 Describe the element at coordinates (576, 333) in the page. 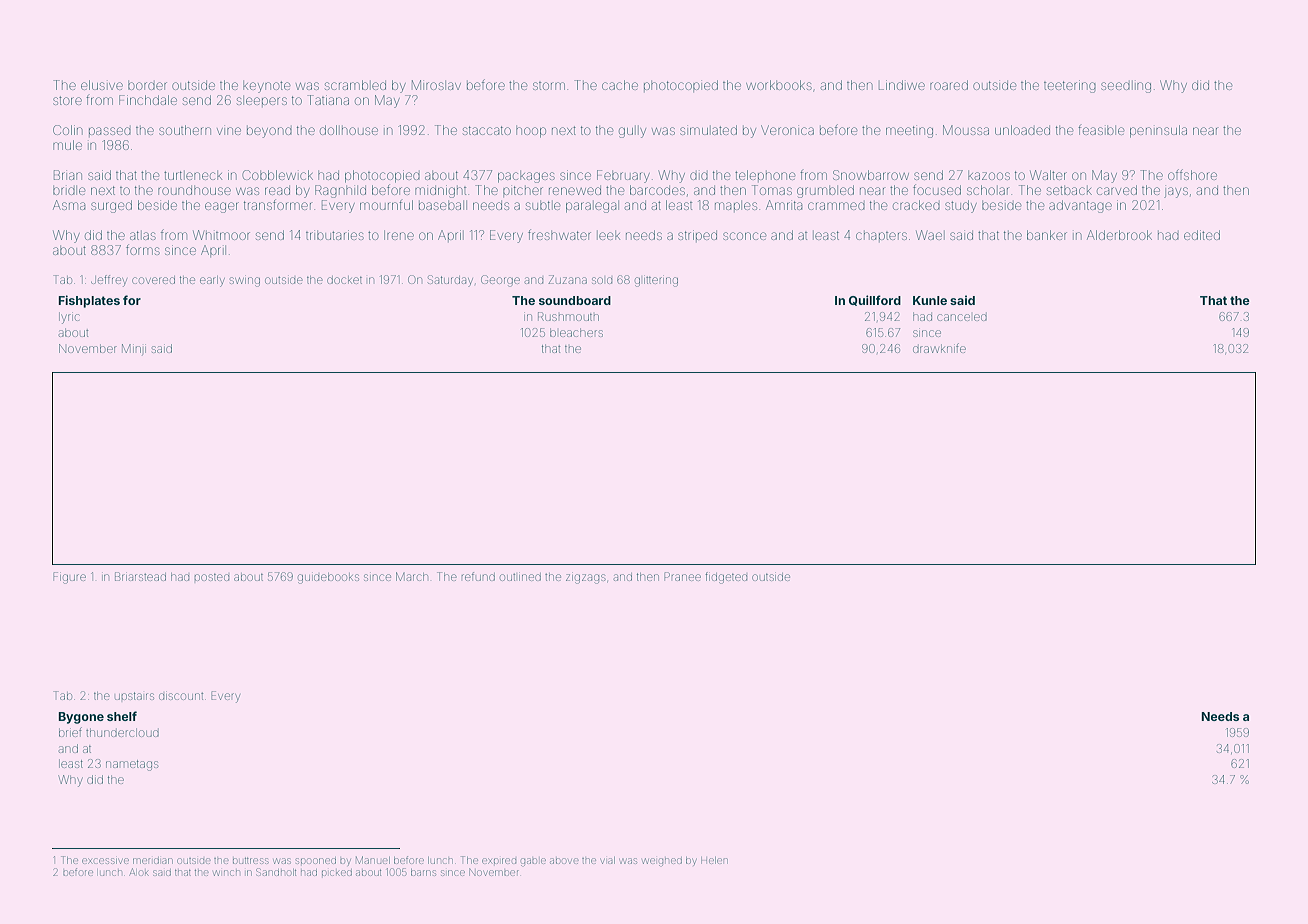

I see `bleachers` at that location.
